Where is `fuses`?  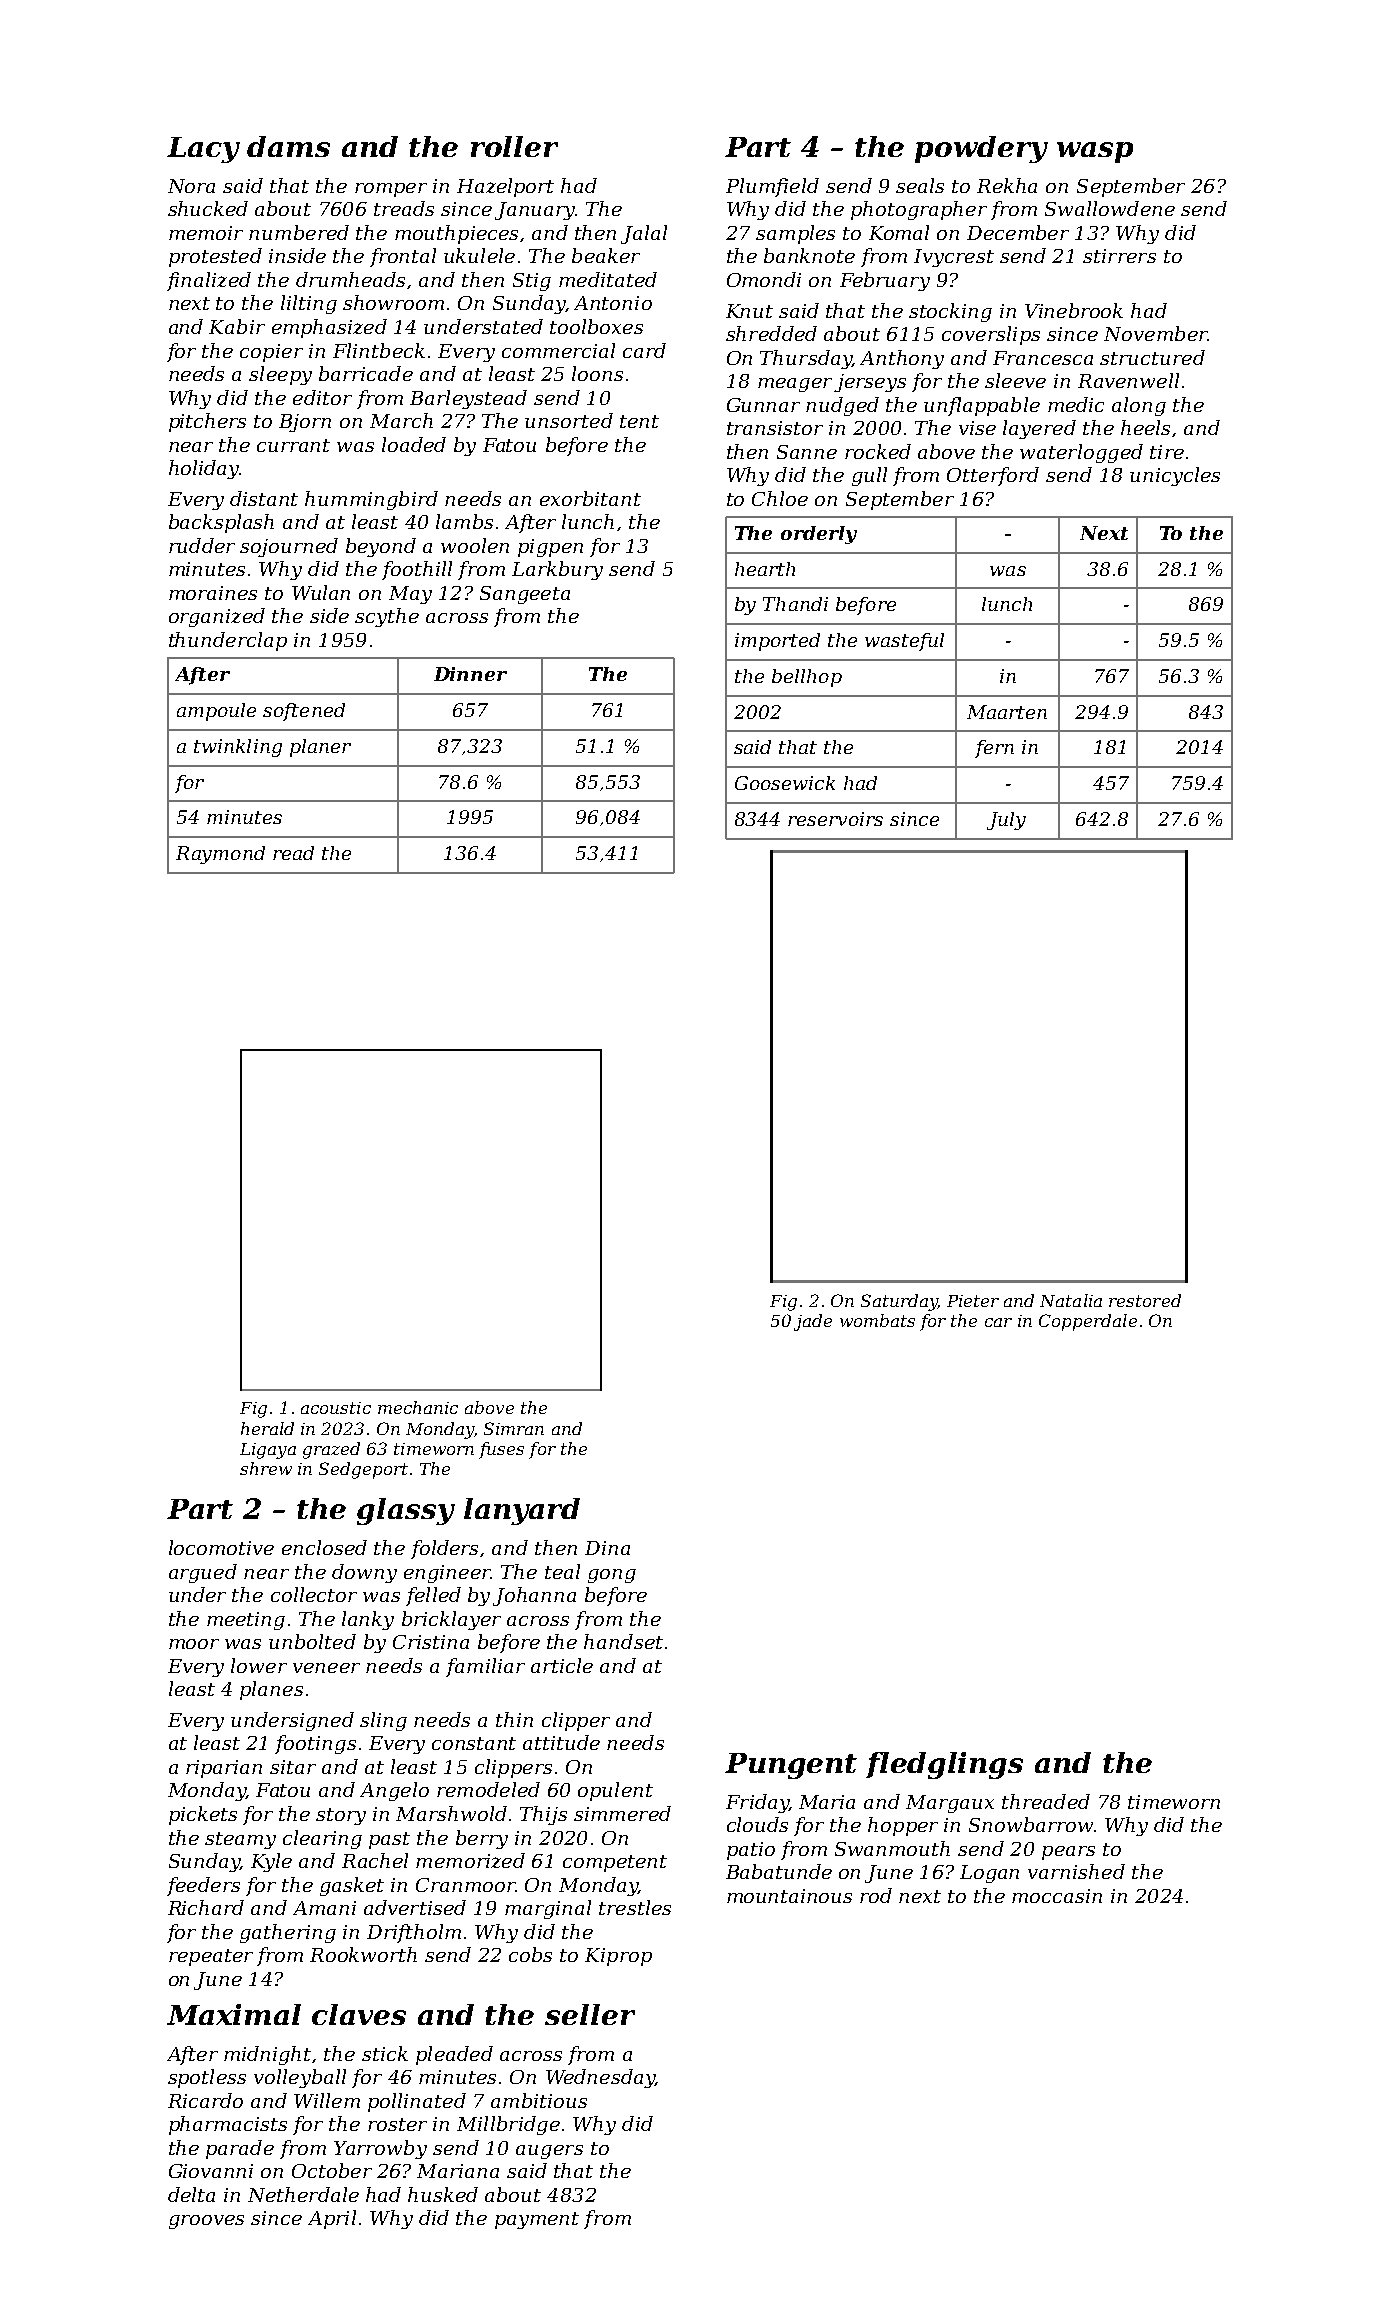 fuses is located at coordinates (501, 1450).
